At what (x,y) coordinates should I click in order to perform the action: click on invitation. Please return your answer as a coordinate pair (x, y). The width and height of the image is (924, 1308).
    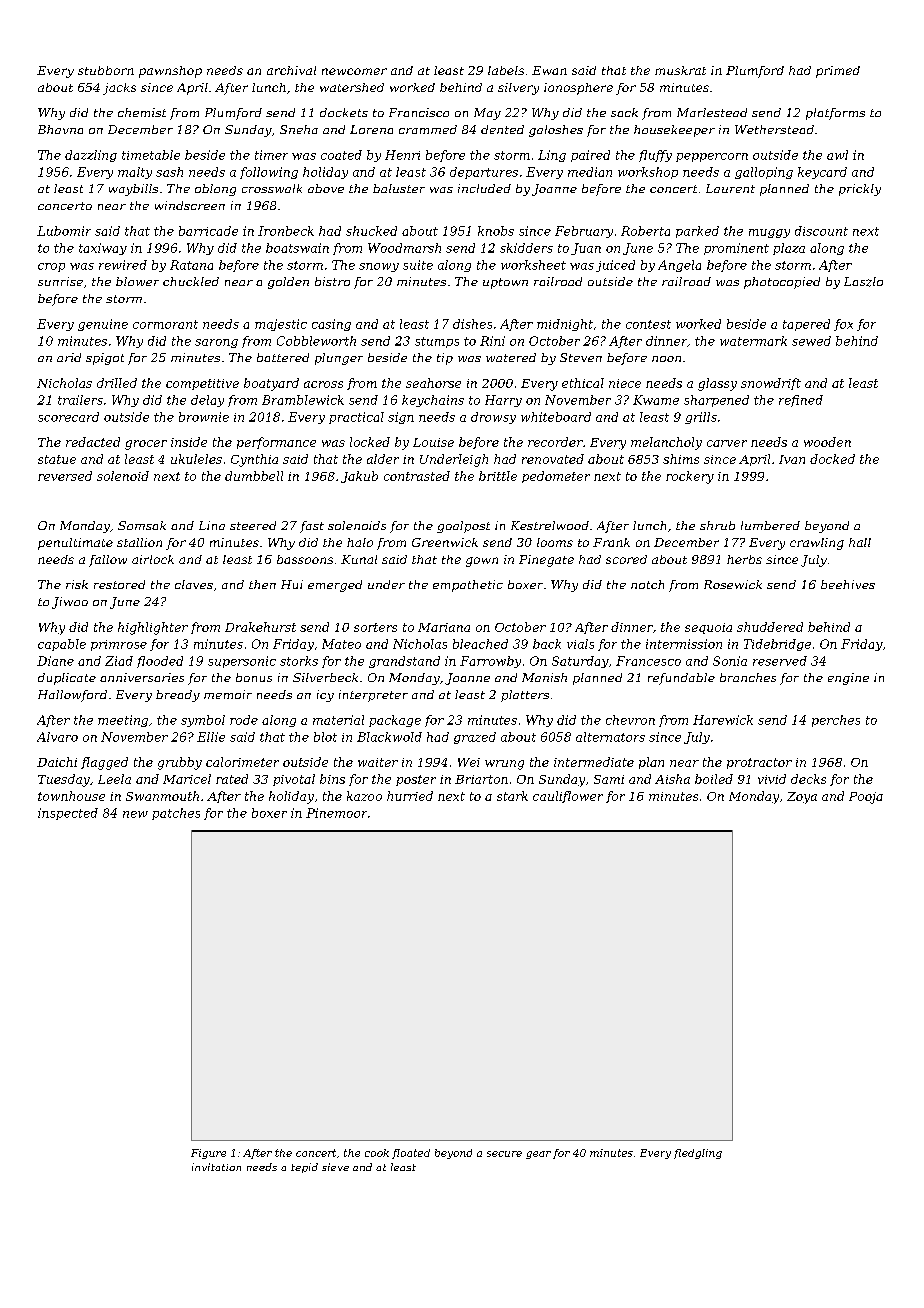
    Looking at the image, I should click on (216, 1167).
